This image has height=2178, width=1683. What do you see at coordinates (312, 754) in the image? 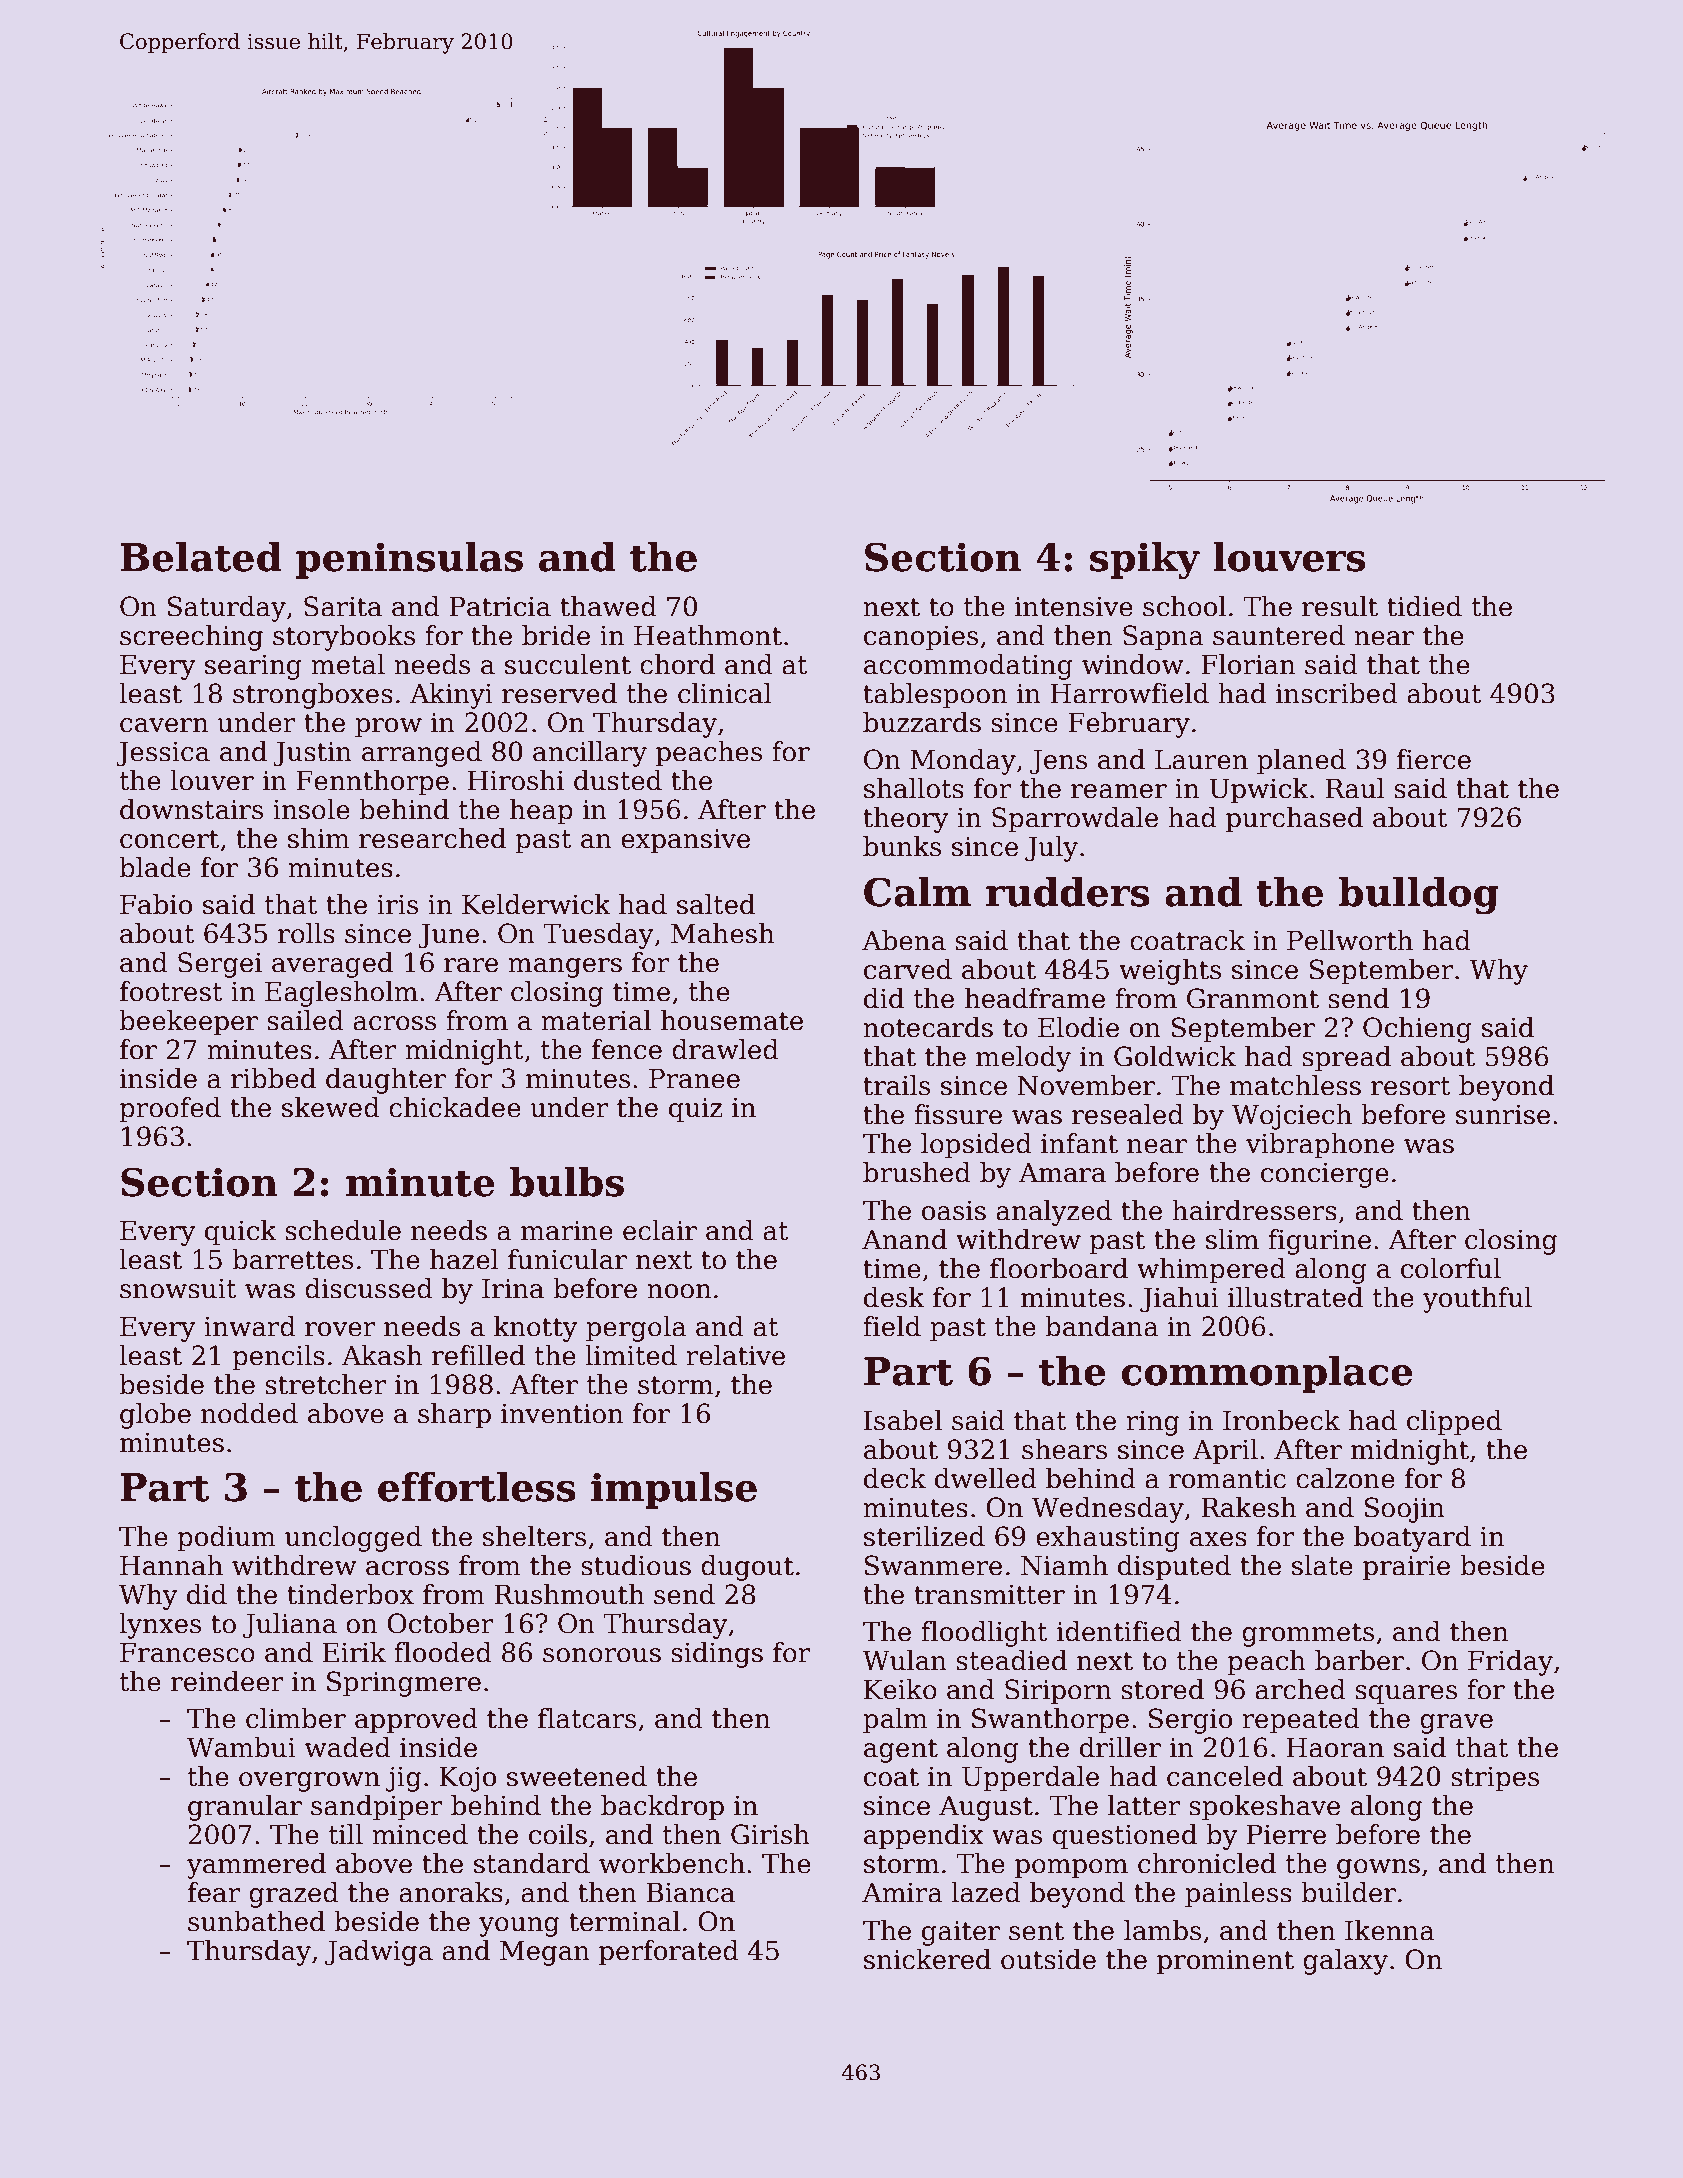
I see `Justin` at bounding box center [312, 754].
